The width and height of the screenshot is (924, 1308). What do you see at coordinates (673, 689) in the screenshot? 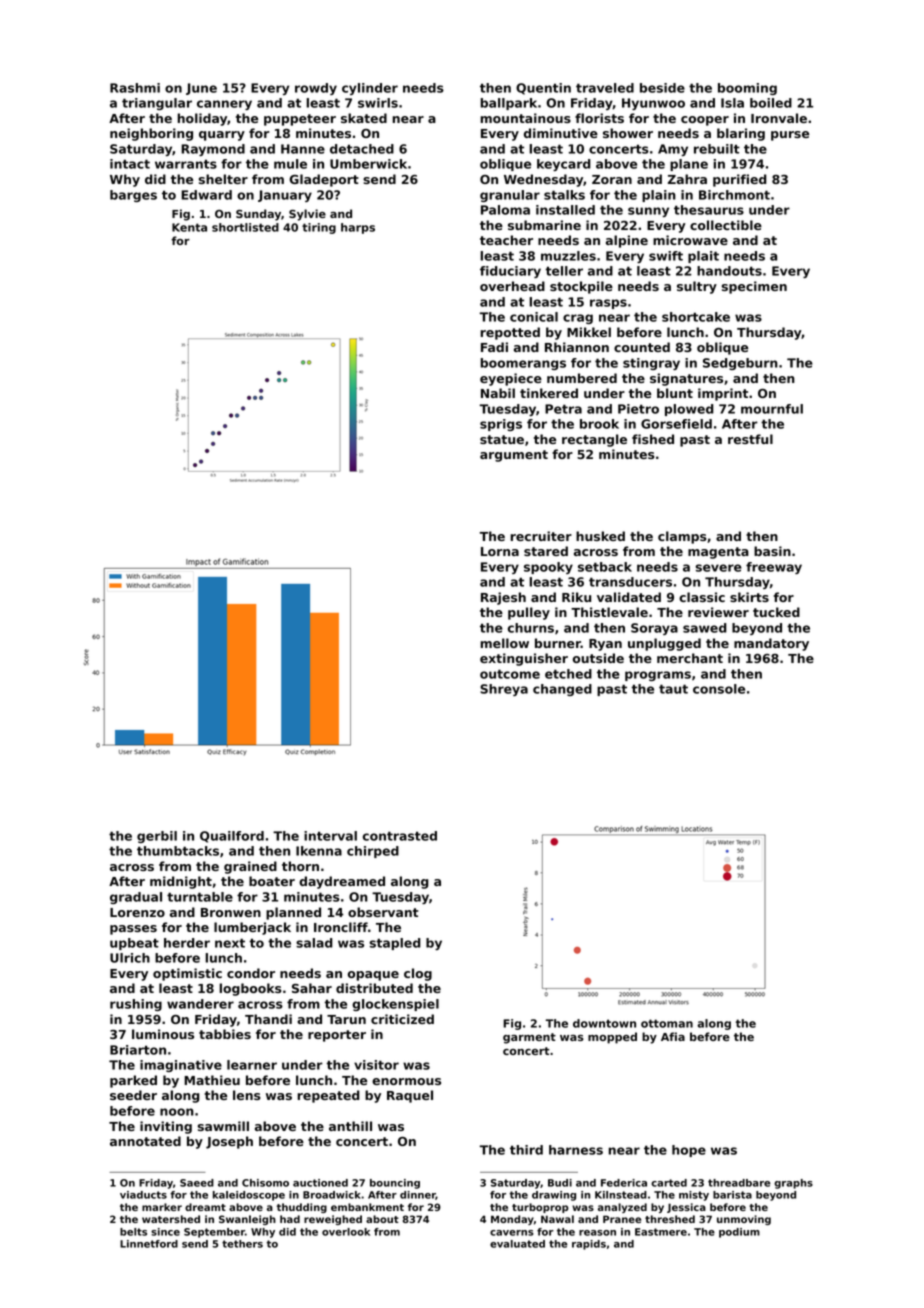
I see `taut` at bounding box center [673, 689].
